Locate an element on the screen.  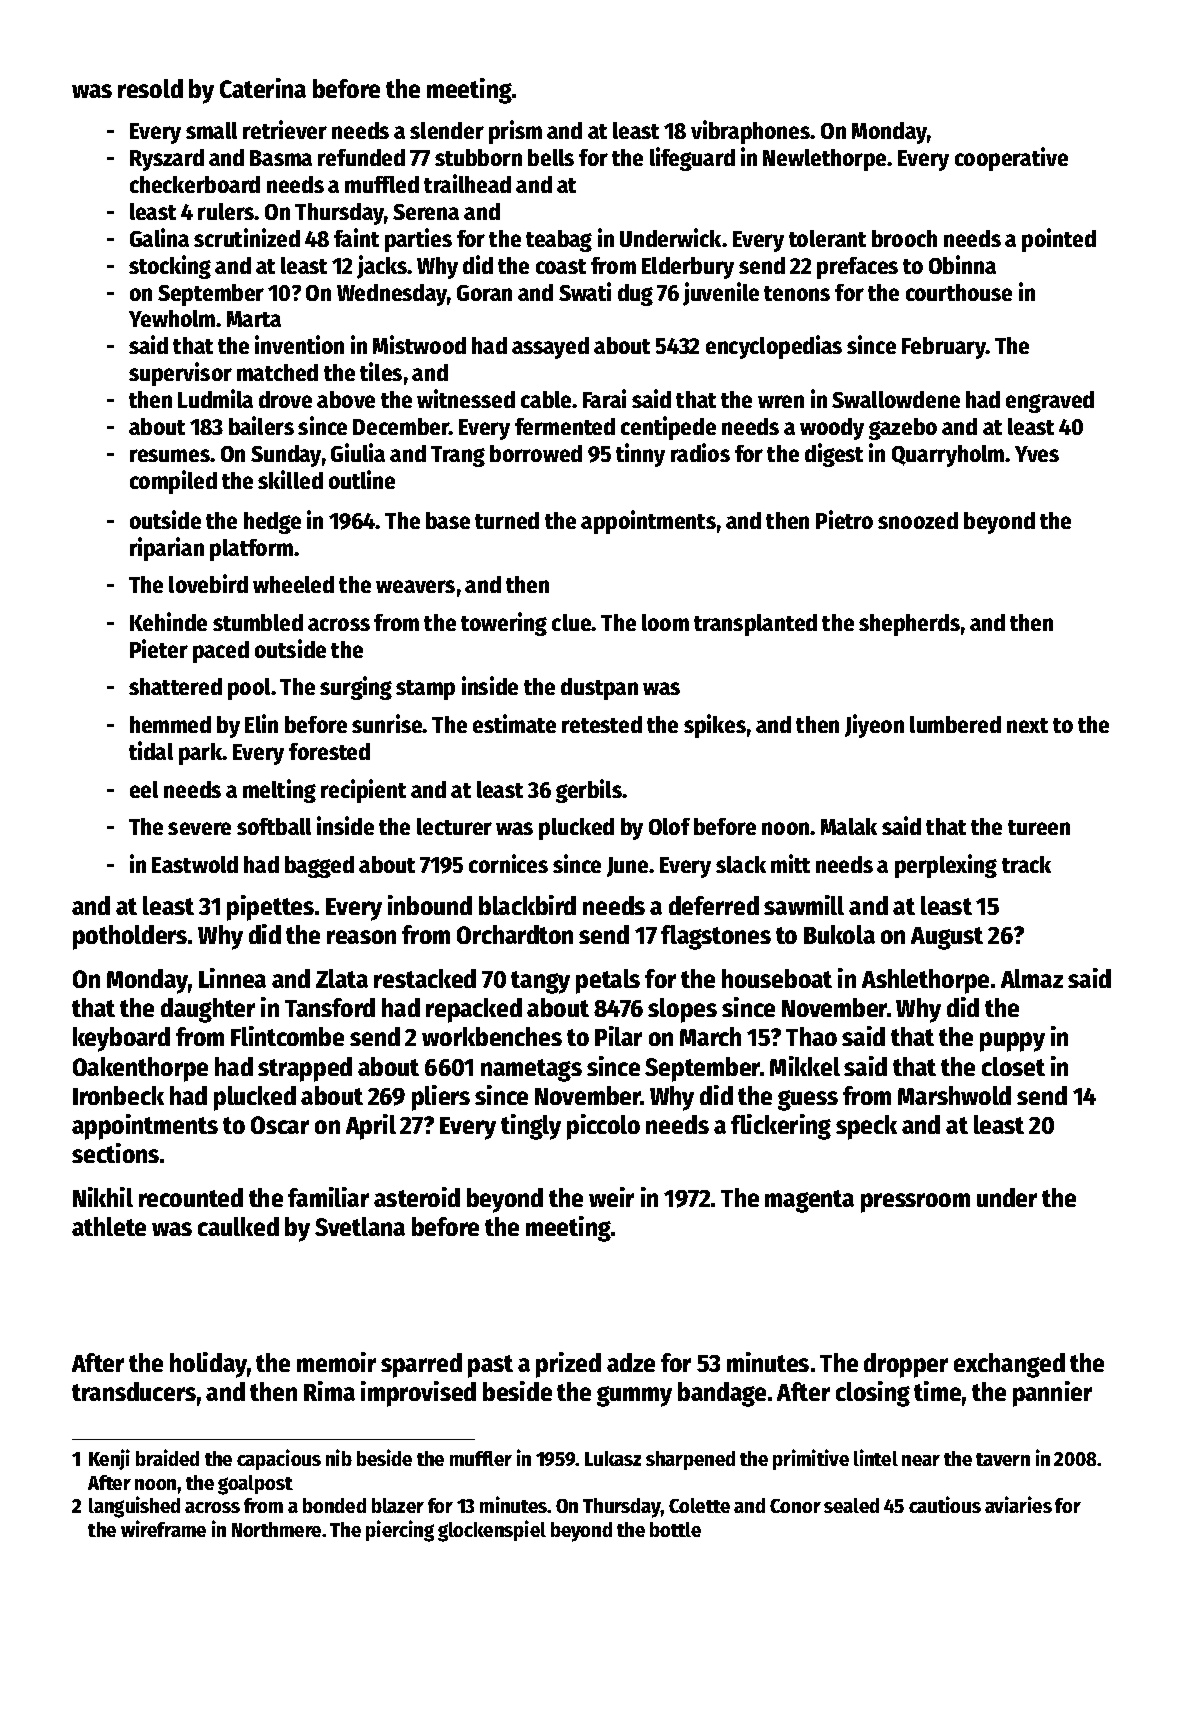
Linnea is located at coordinates (232, 978).
